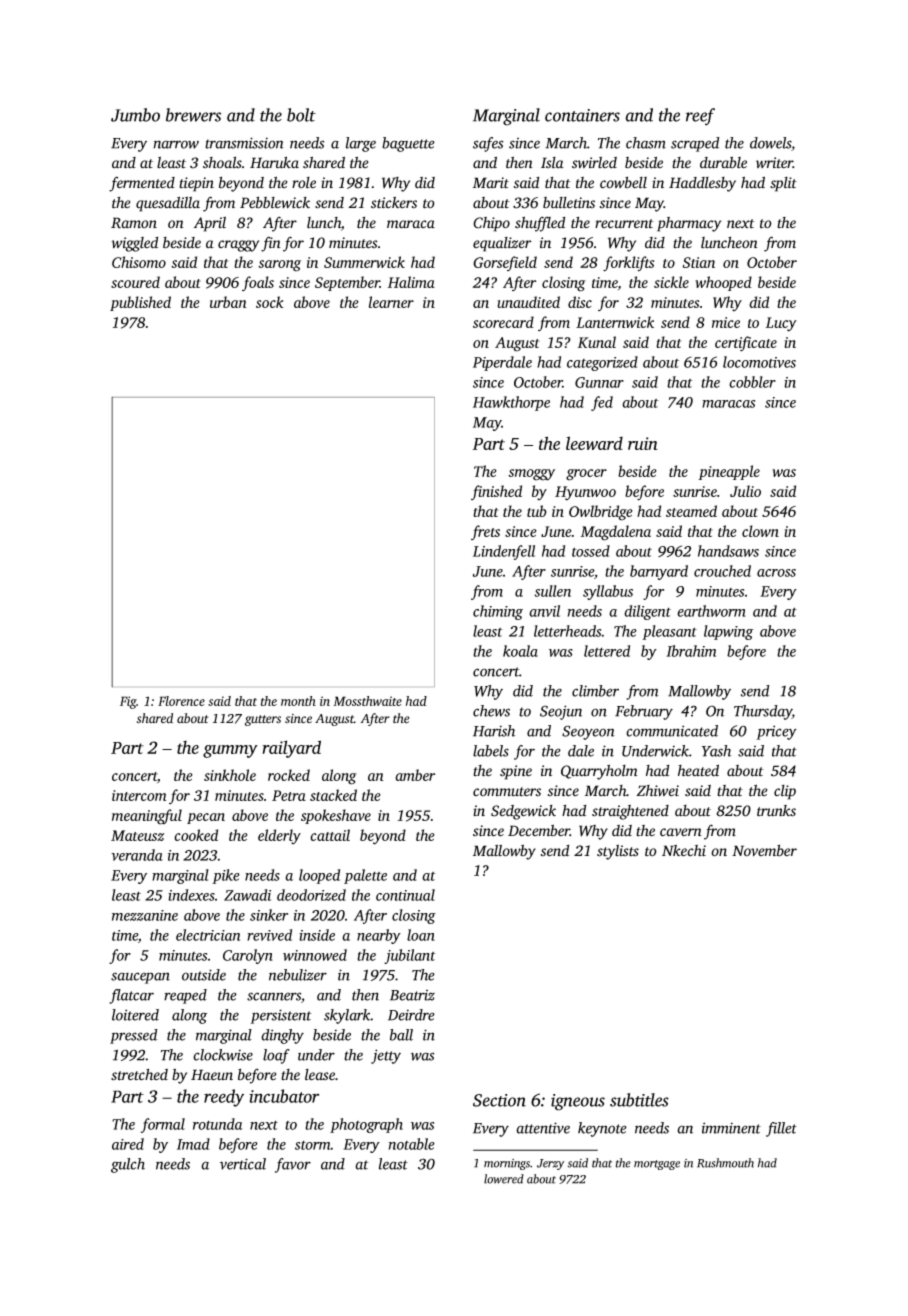  I want to click on month, so click(298, 701).
